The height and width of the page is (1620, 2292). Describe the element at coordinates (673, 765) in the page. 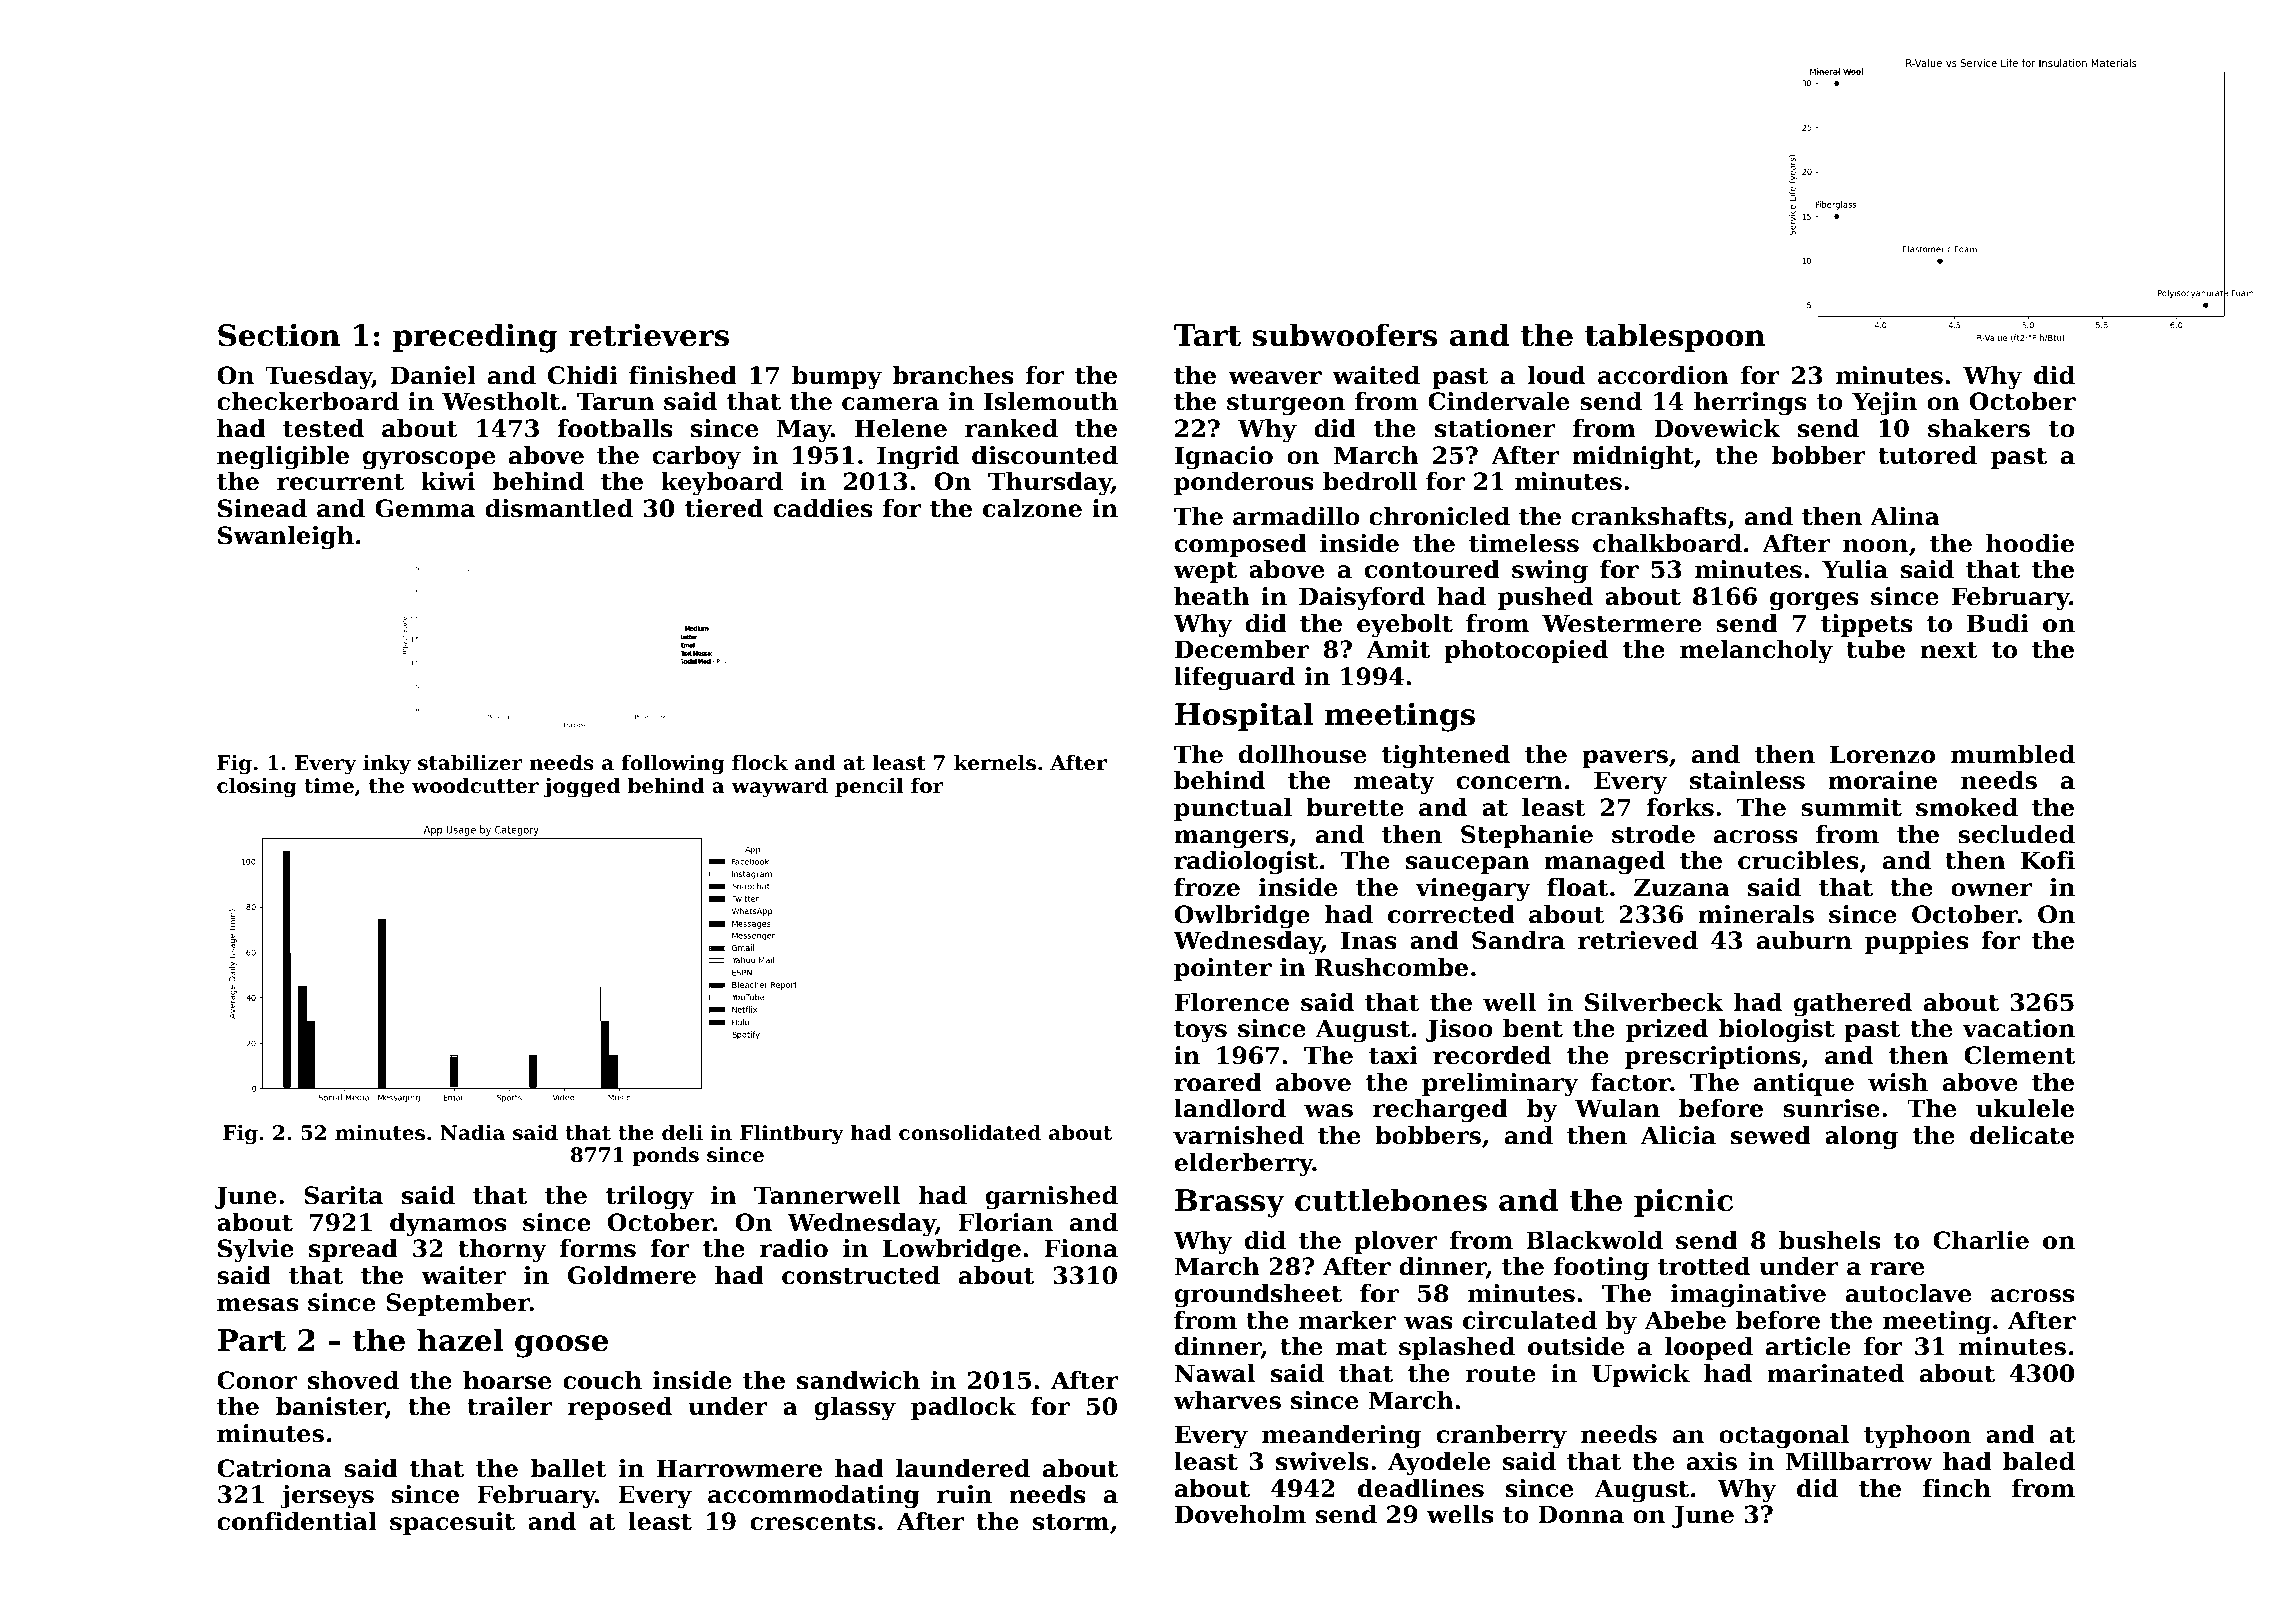

I see `following` at that location.
